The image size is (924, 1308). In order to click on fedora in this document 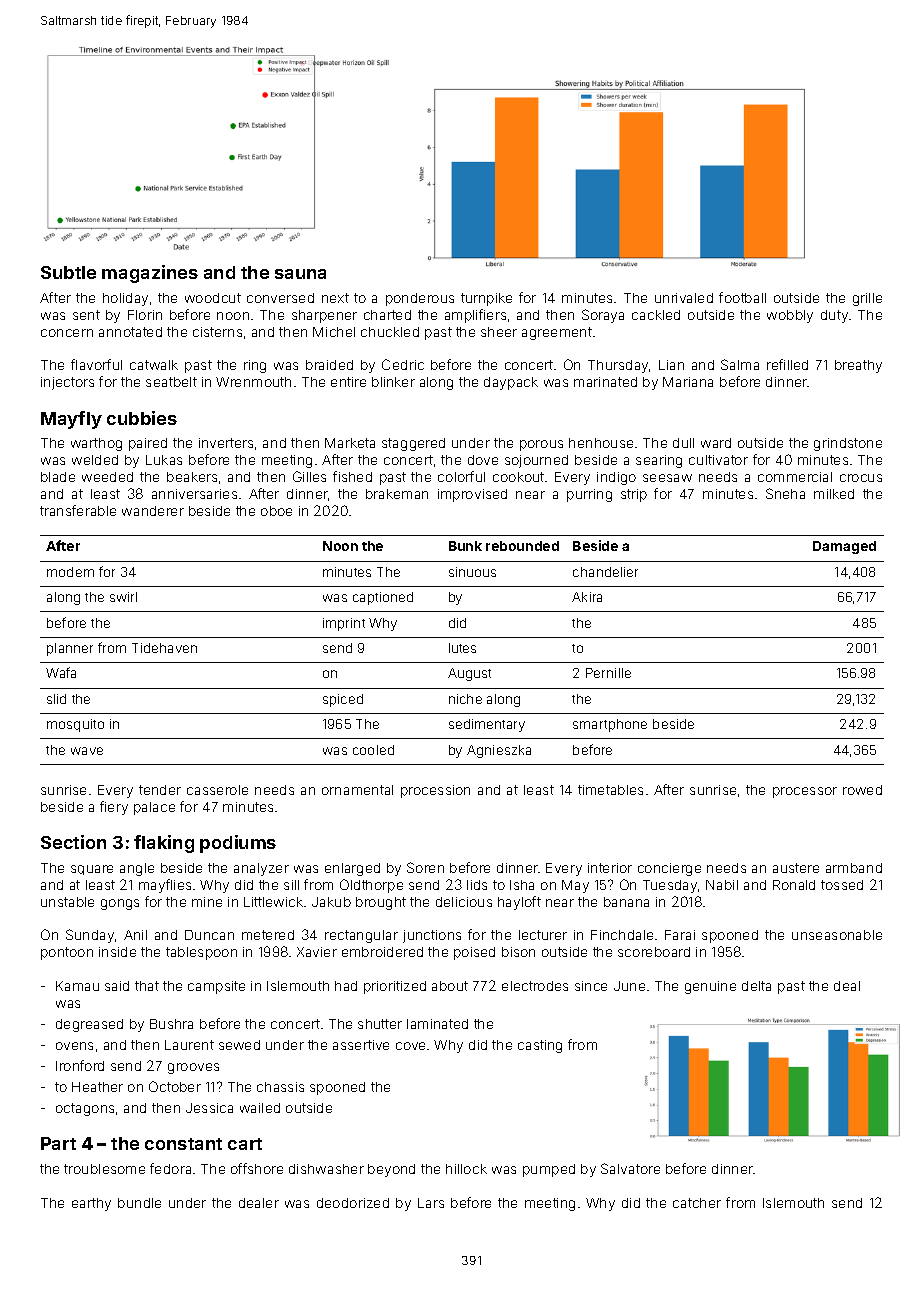, I will do `click(170, 1168)`.
